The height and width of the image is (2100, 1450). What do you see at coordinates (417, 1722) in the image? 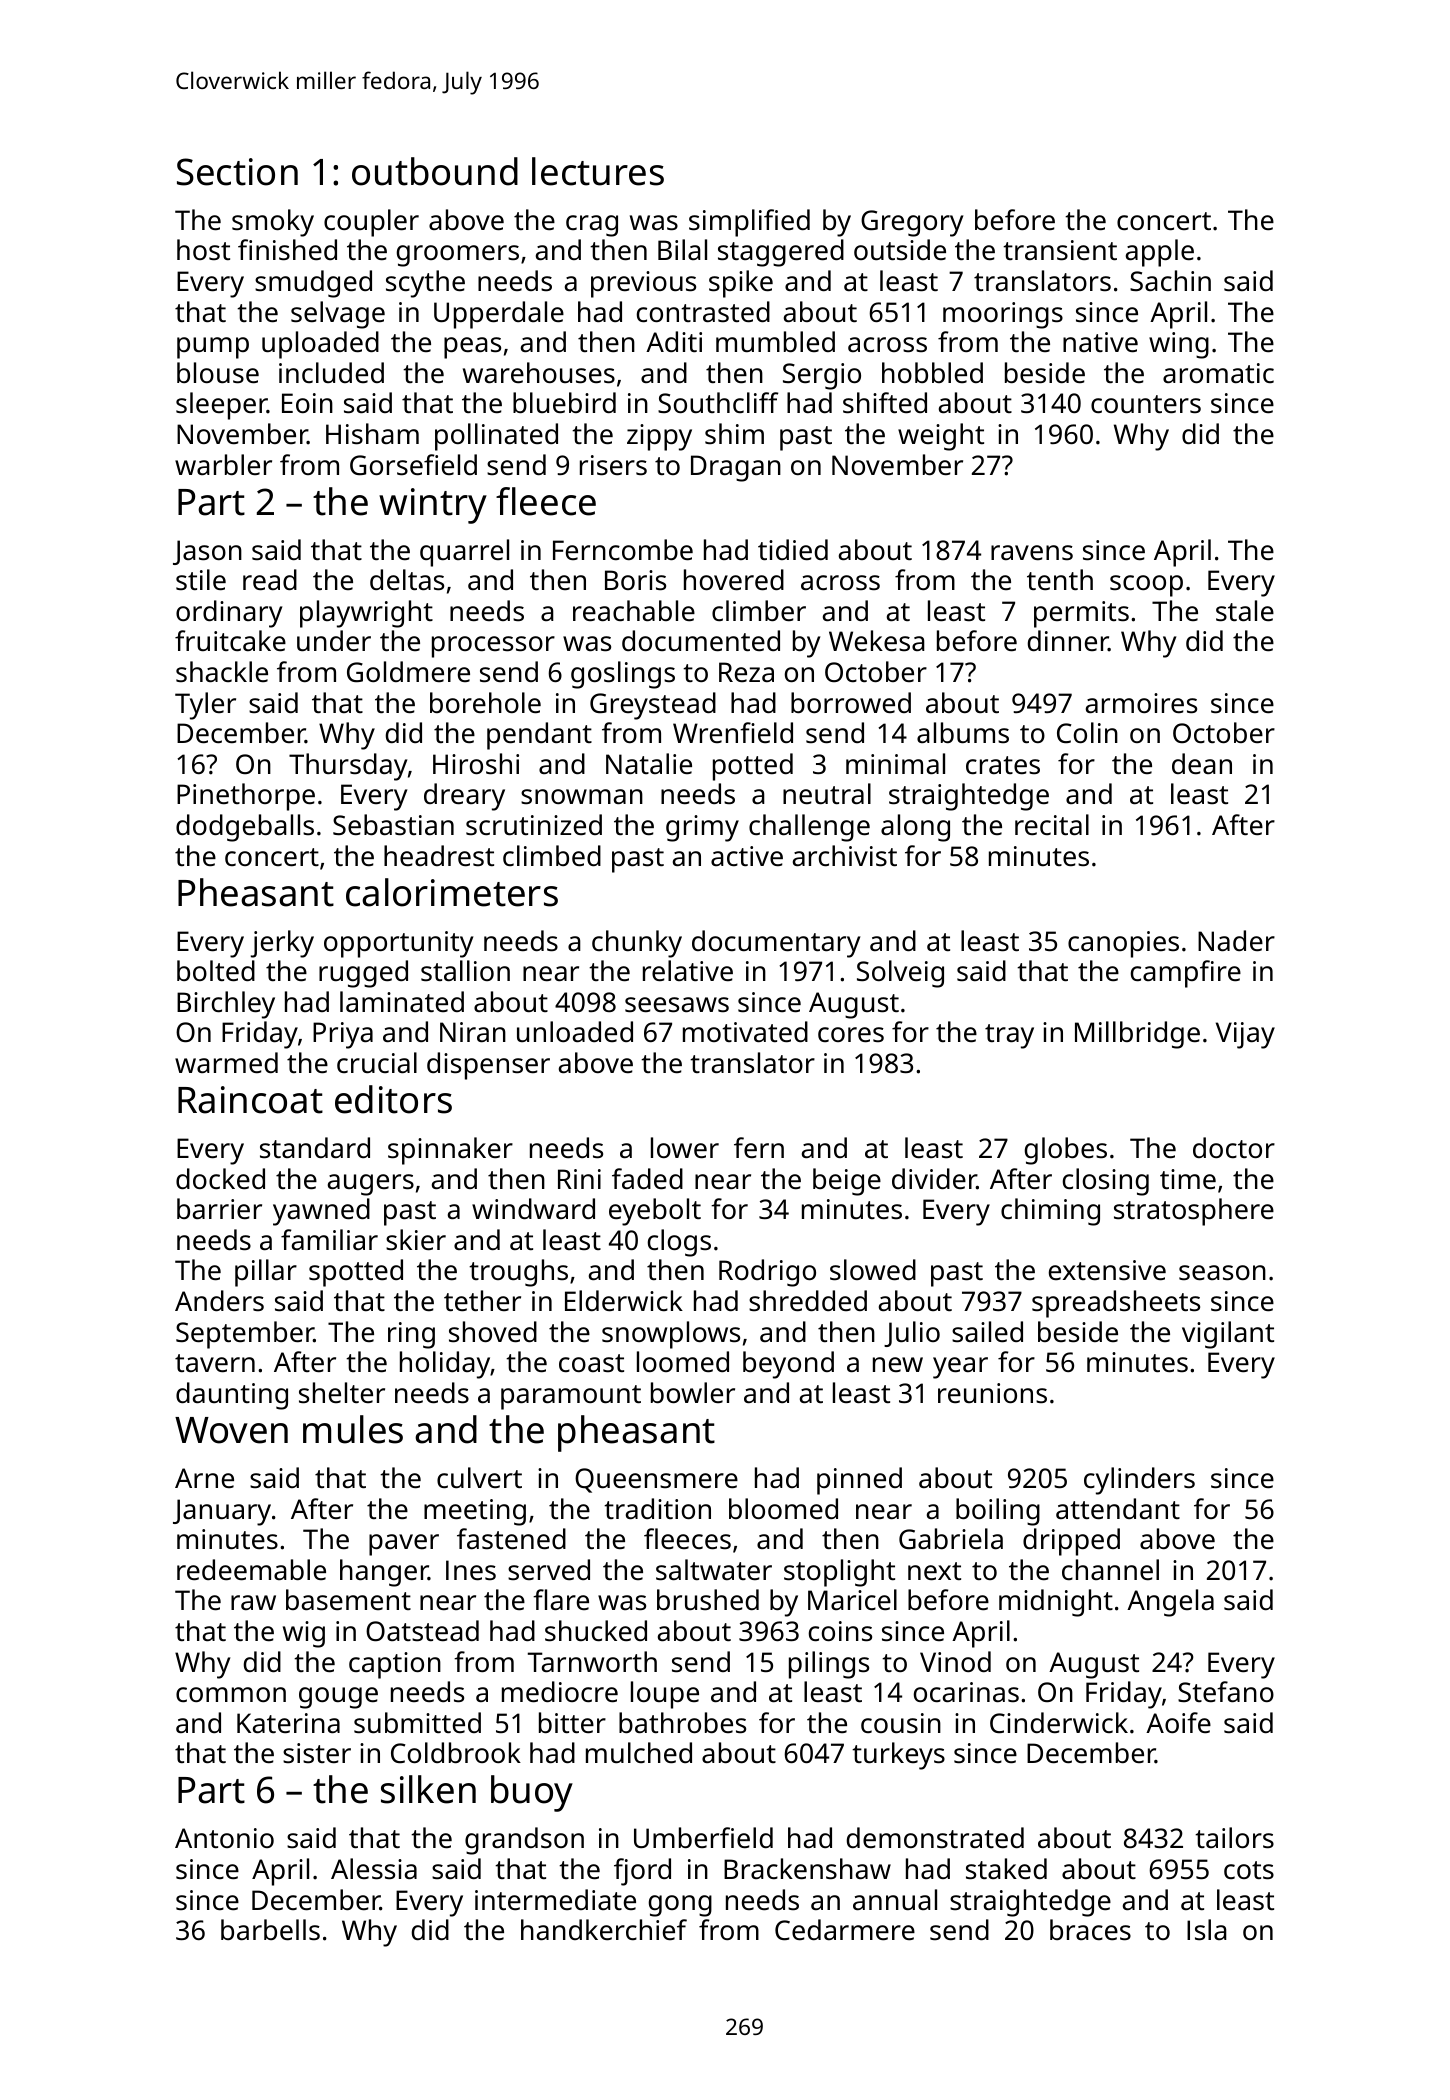
I see `submitted` at bounding box center [417, 1722].
